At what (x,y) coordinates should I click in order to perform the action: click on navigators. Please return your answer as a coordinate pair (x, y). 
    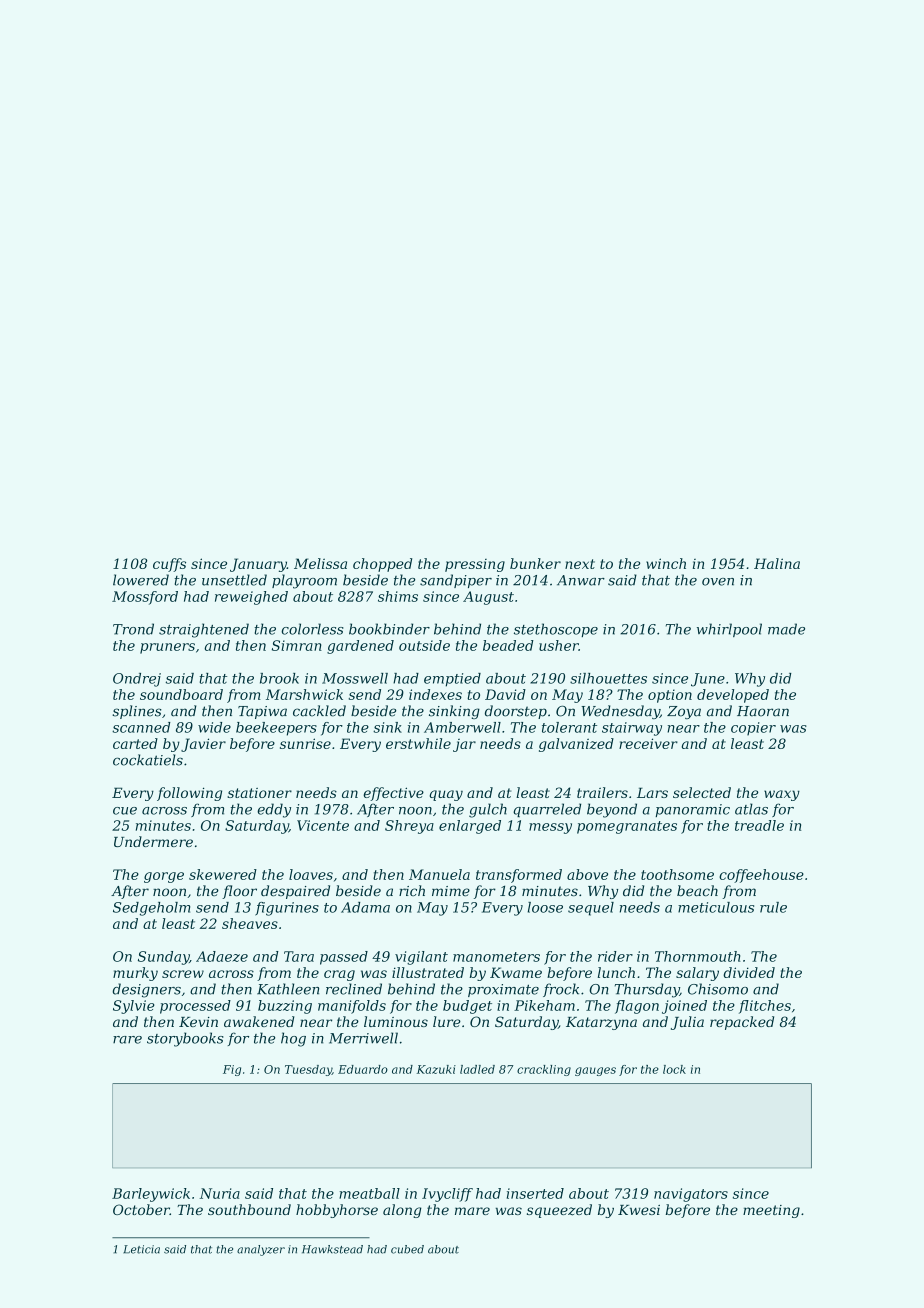
    Looking at the image, I should click on (691, 1195).
